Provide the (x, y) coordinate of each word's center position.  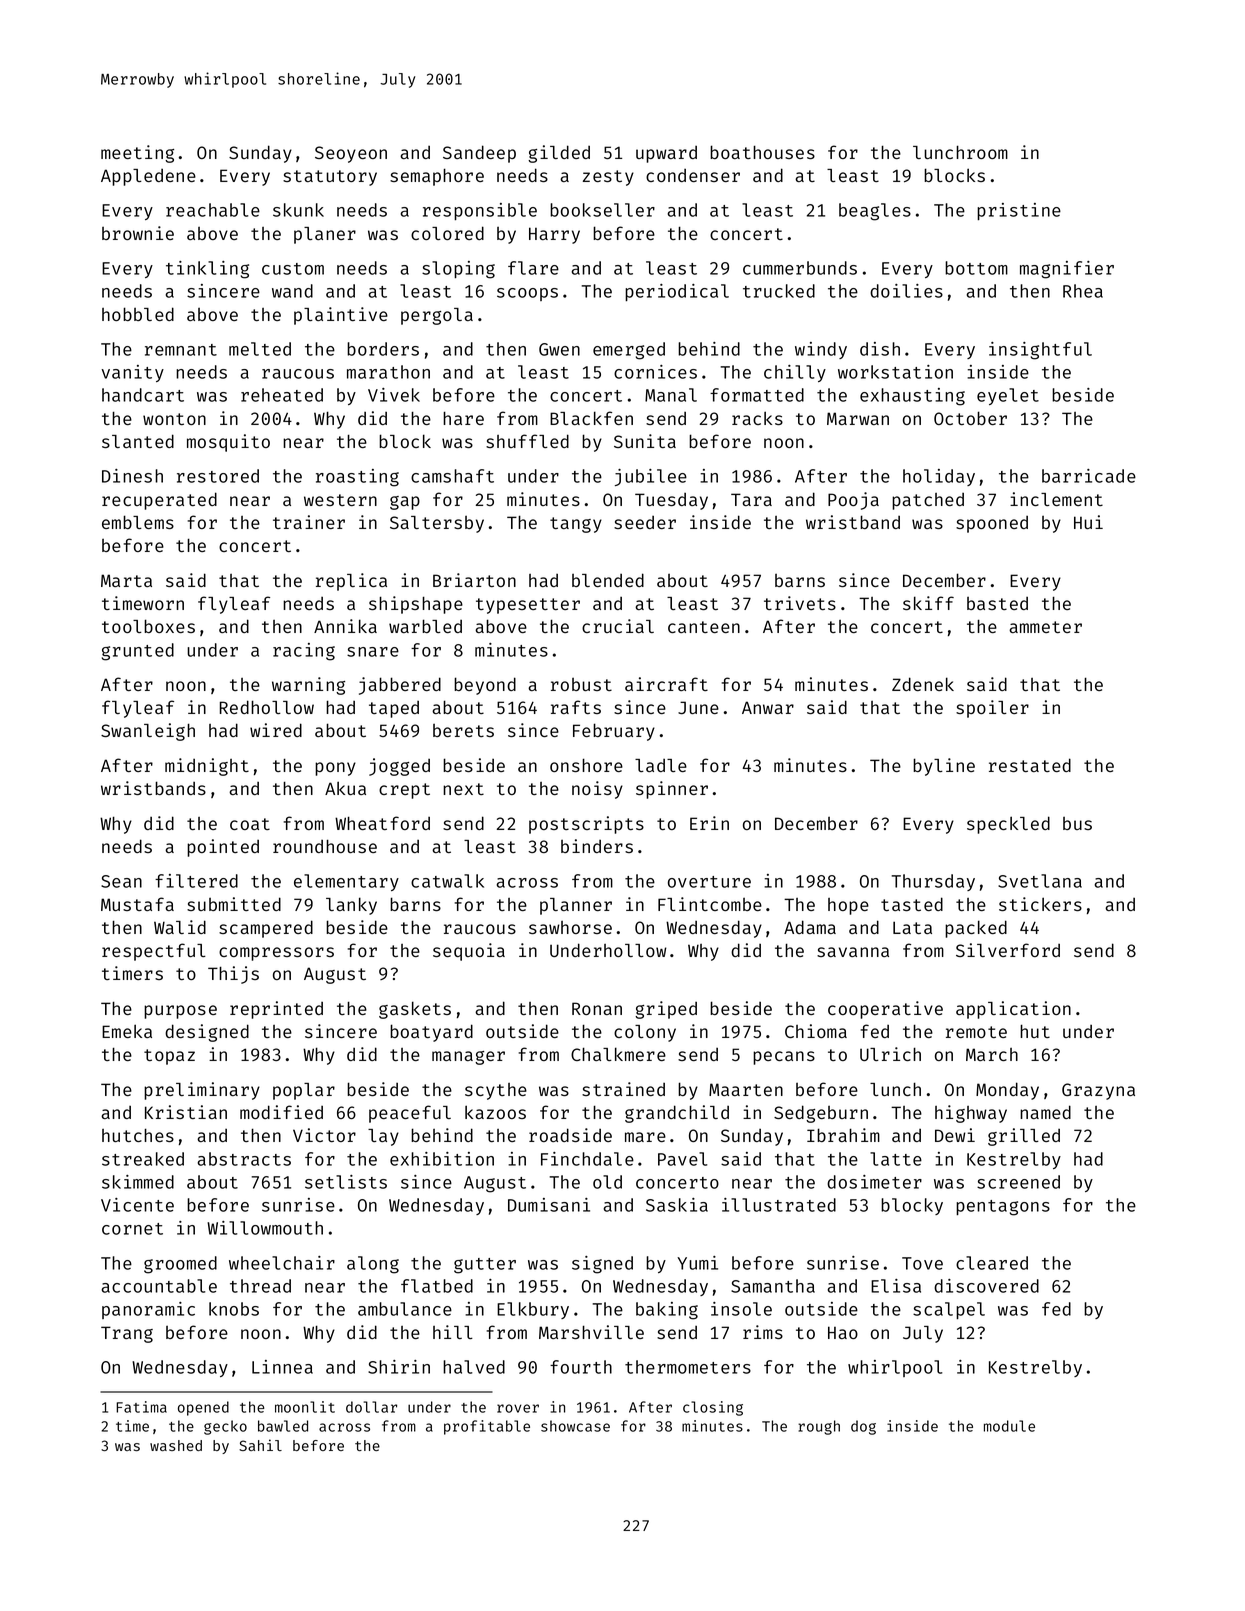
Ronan (597, 1008)
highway (971, 1114)
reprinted (276, 1010)
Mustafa (137, 904)
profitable (487, 1427)
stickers (1040, 904)
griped (666, 1010)
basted (997, 603)
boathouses (762, 152)
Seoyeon (351, 154)
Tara (751, 499)
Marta (126, 580)
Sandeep (479, 154)
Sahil (260, 1445)
